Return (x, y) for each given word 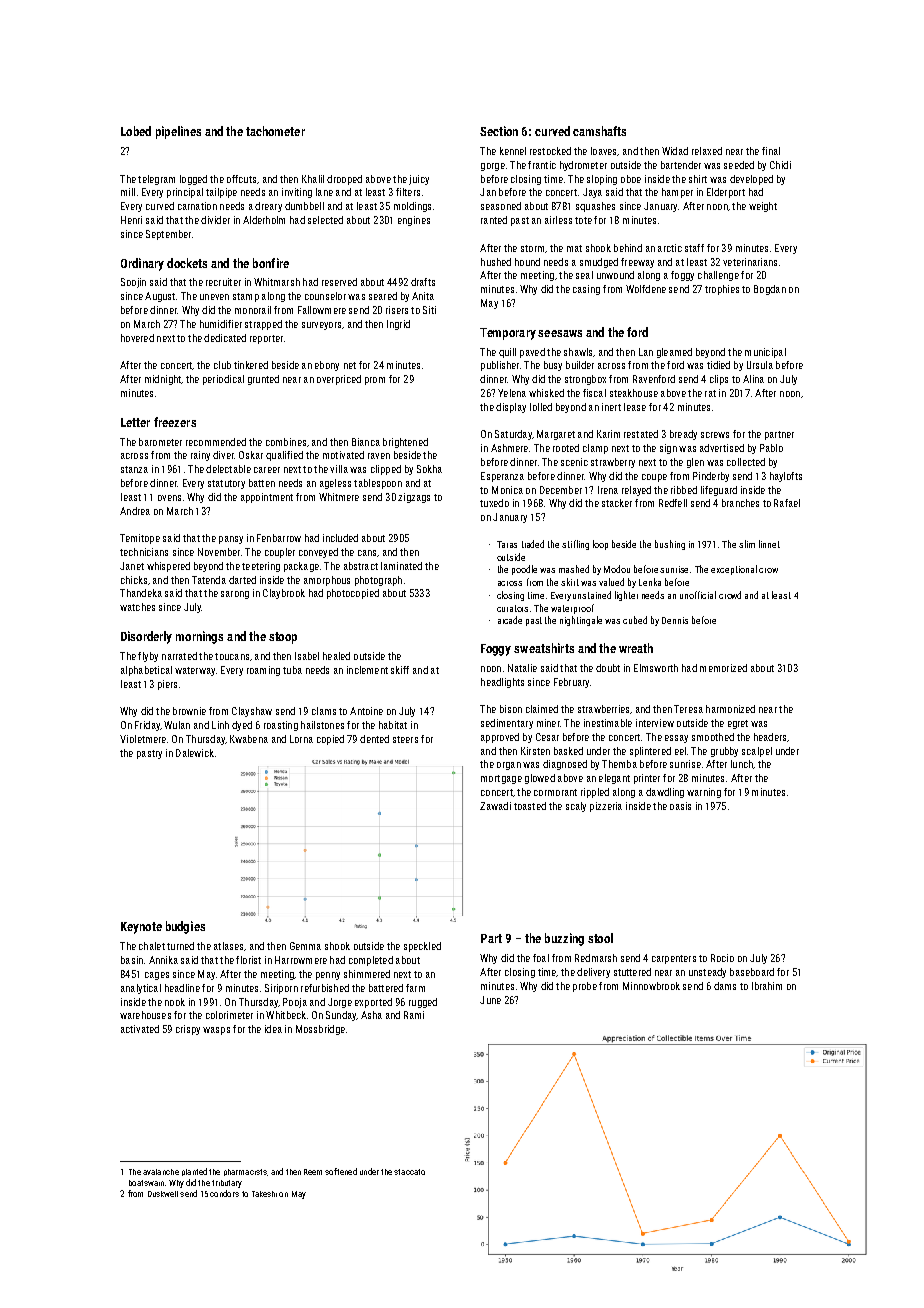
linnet (769, 544)
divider (215, 220)
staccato (409, 1172)
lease (635, 407)
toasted (530, 806)
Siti (429, 310)
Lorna (301, 739)
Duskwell (163, 1194)
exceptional (734, 570)
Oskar (251, 455)
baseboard (752, 972)
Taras (507, 544)
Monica (507, 490)
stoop (283, 638)
